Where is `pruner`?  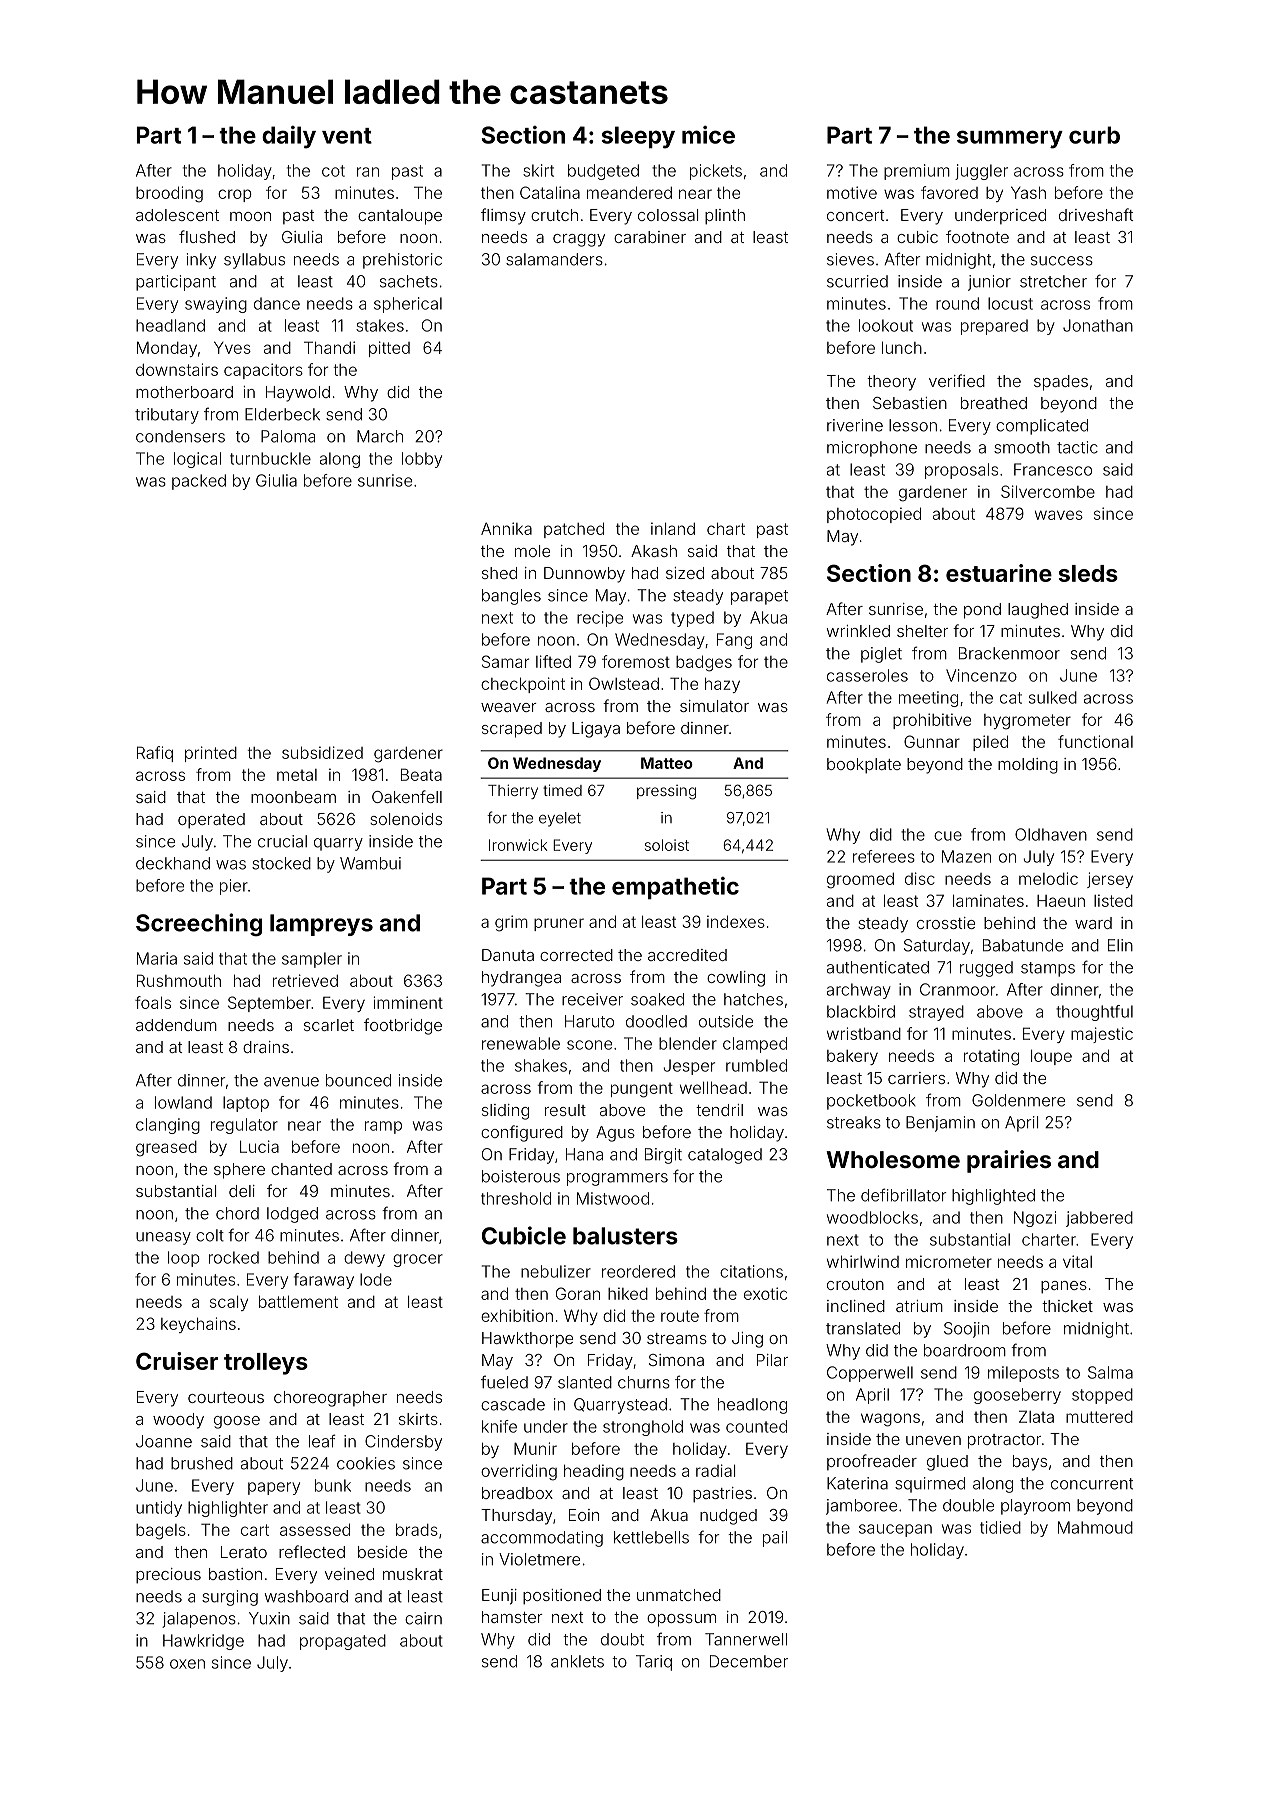
pruner is located at coordinates (559, 924).
